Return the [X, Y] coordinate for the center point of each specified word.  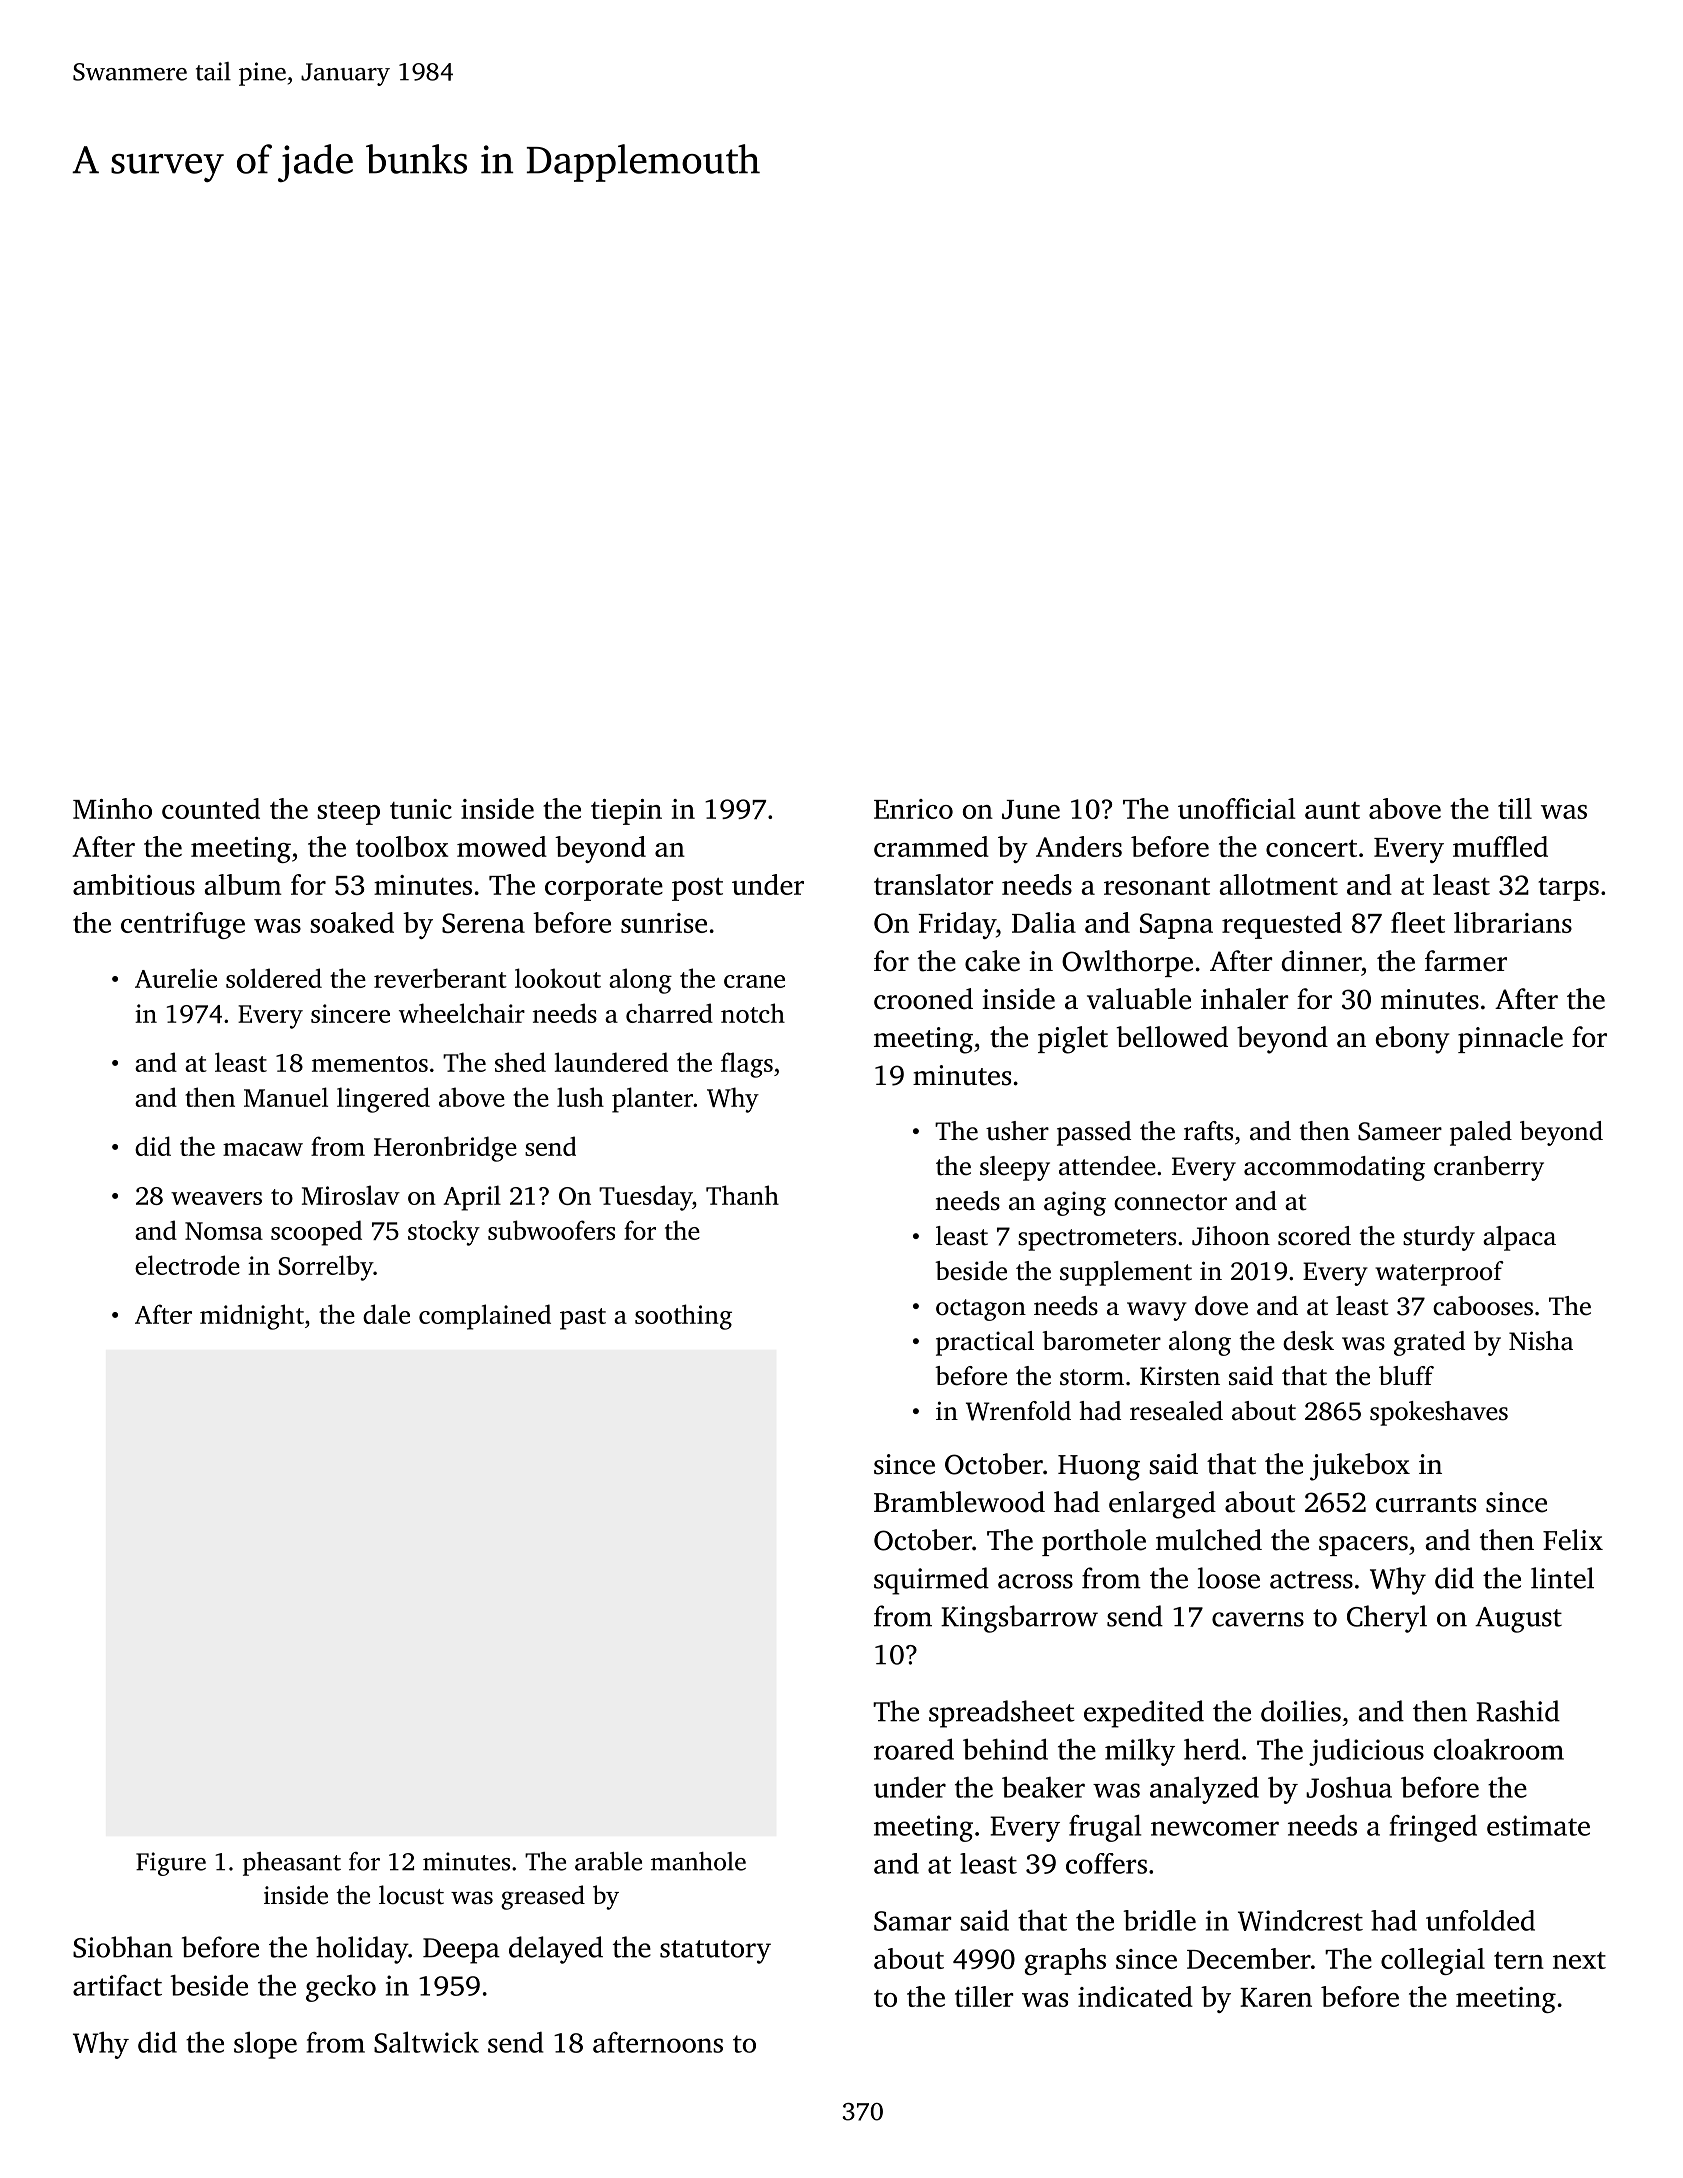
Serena [483, 923]
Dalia [1044, 922]
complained [485, 1317]
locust [411, 1895]
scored [1314, 1236]
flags [747, 1065]
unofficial [1237, 808]
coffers [1106, 1863]
